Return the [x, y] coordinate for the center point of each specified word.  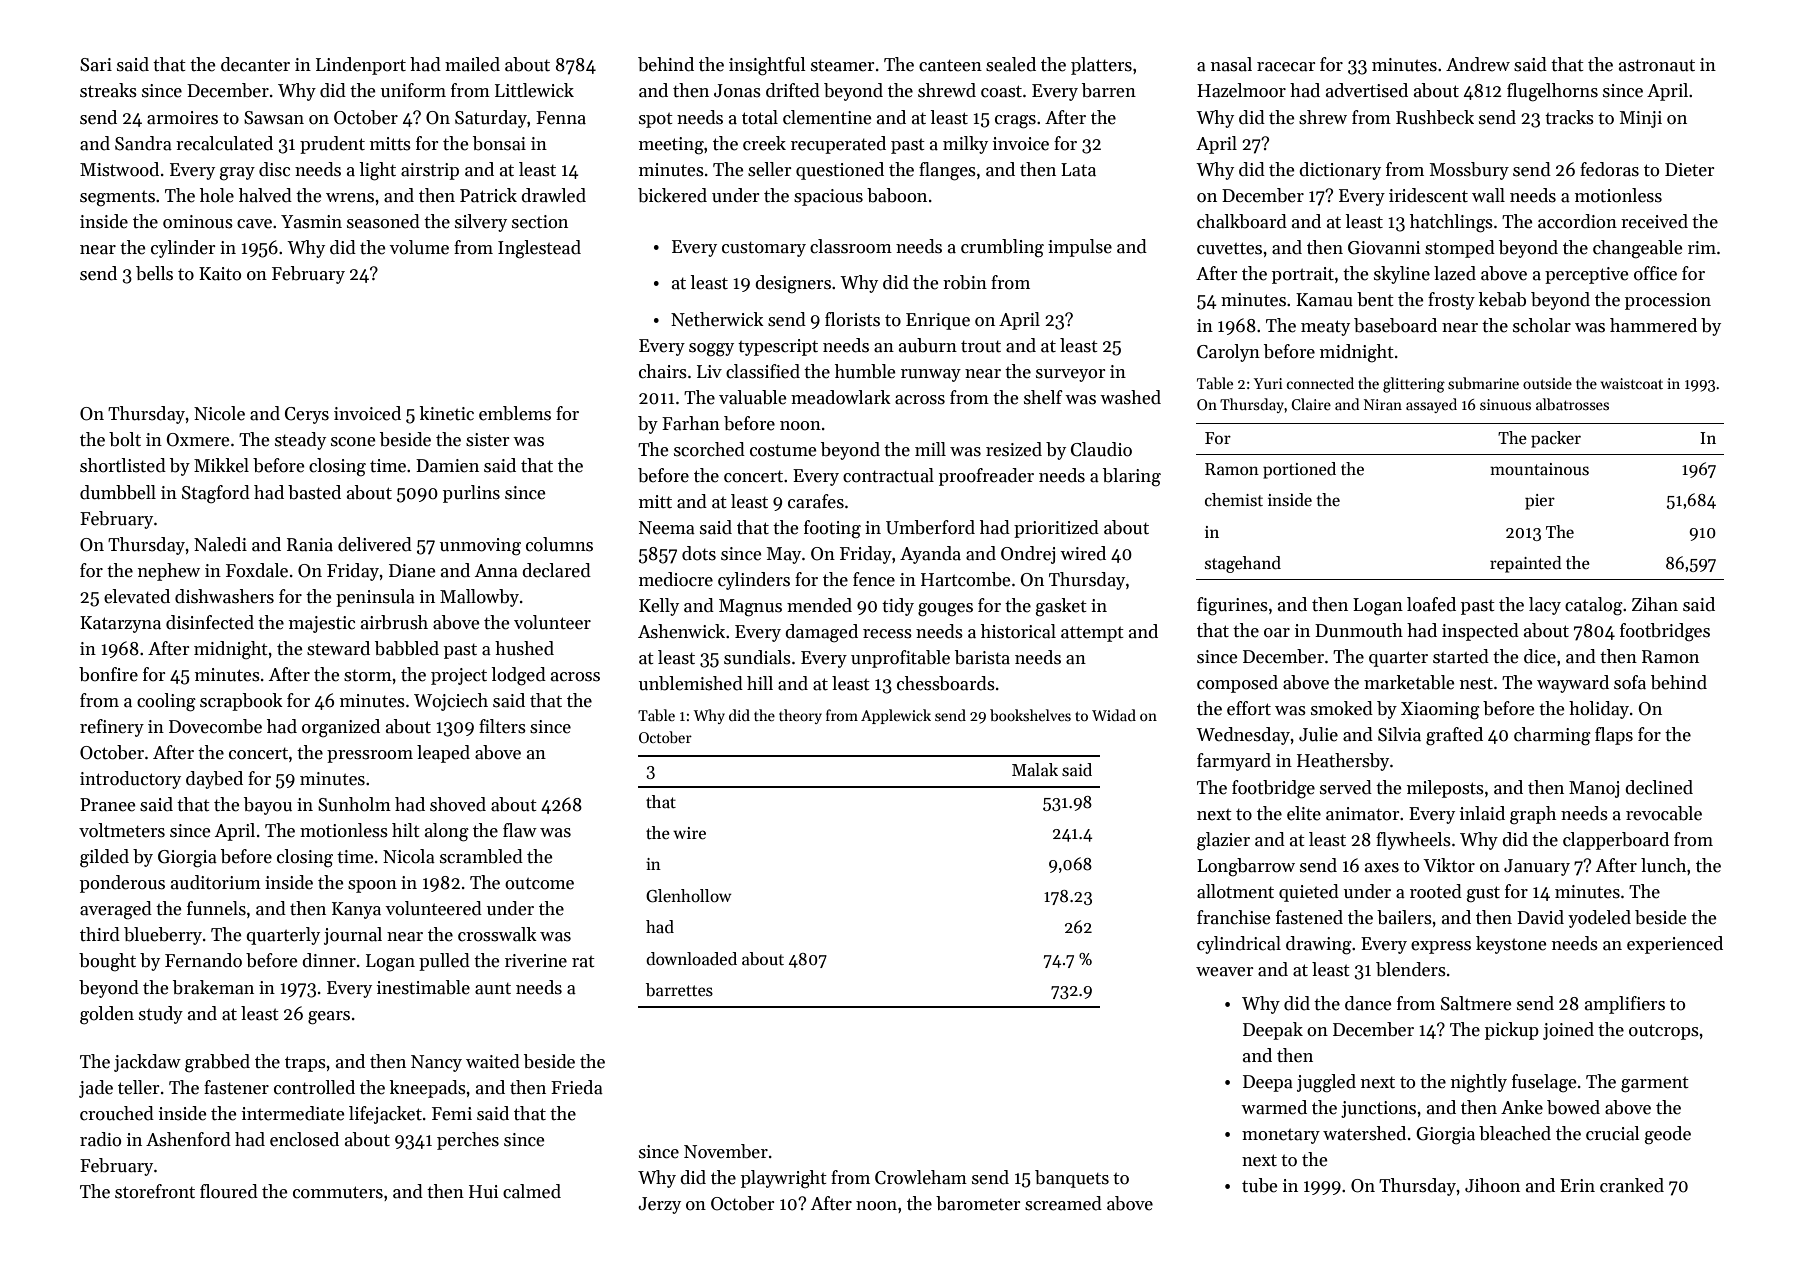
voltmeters [122, 830]
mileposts [1445, 789]
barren [1109, 90]
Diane [412, 571]
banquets [1072, 1179]
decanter [255, 64]
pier [1540, 502]
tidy [898, 607]
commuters [338, 1192]
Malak [1035, 770]
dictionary [1340, 171]
